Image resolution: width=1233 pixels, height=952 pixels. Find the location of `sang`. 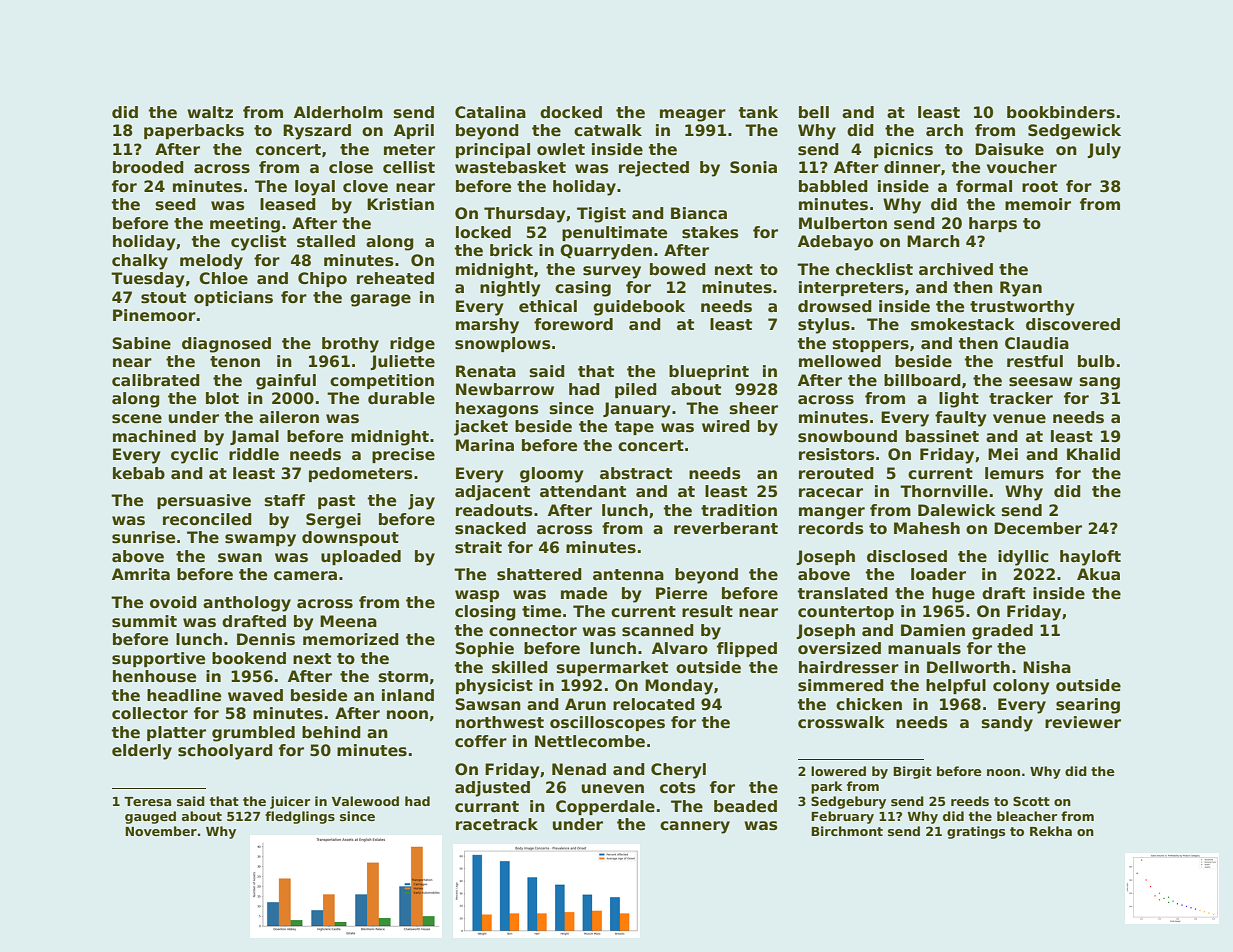

sang is located at coordinates (1100, 383).
